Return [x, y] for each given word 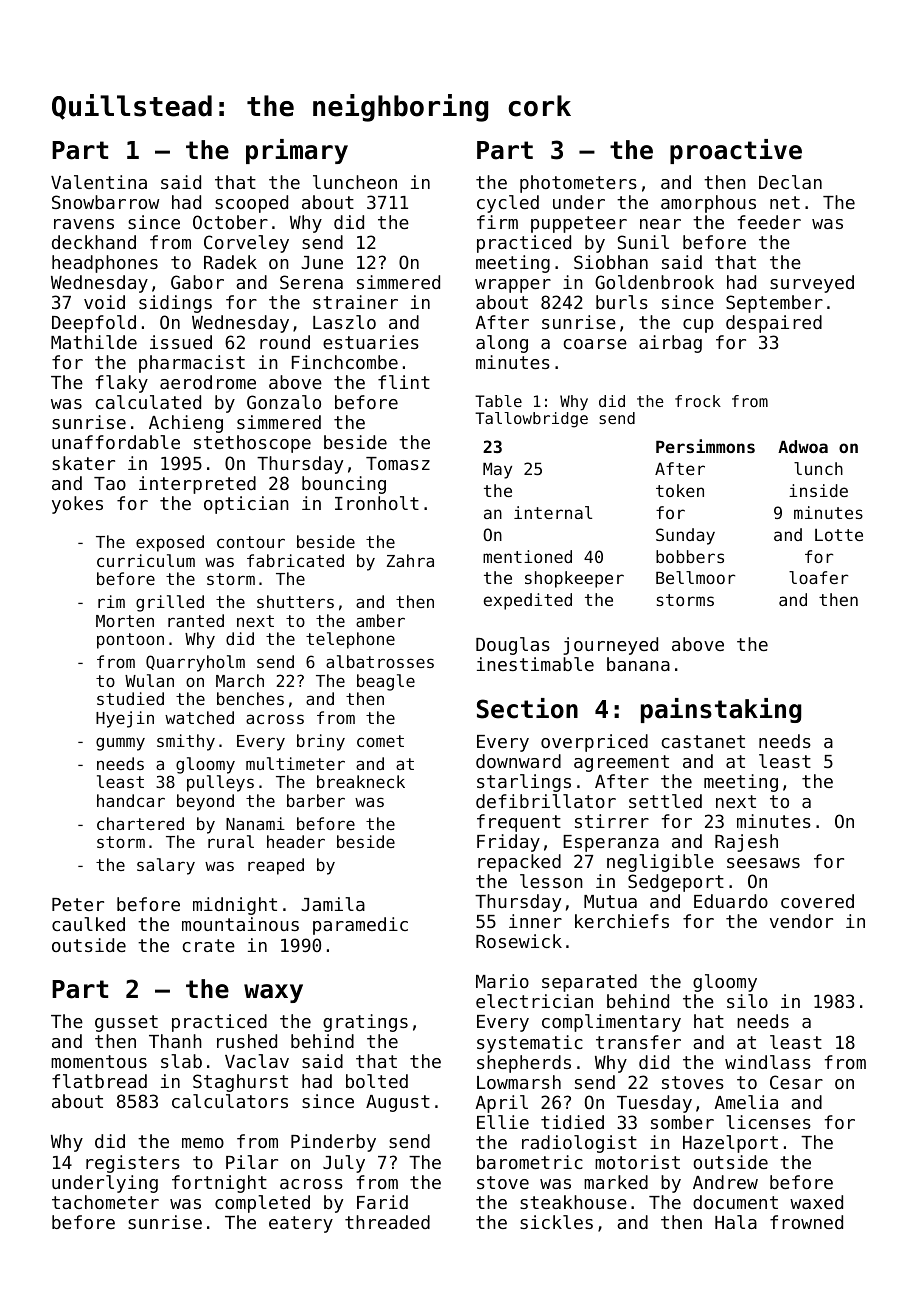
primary [297, 151]
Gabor [197, 282]
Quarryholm [195, 663]
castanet [703, 741]
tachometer [105, 1202]
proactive [736, 151]
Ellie [503, 1122]
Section [527, 708]
